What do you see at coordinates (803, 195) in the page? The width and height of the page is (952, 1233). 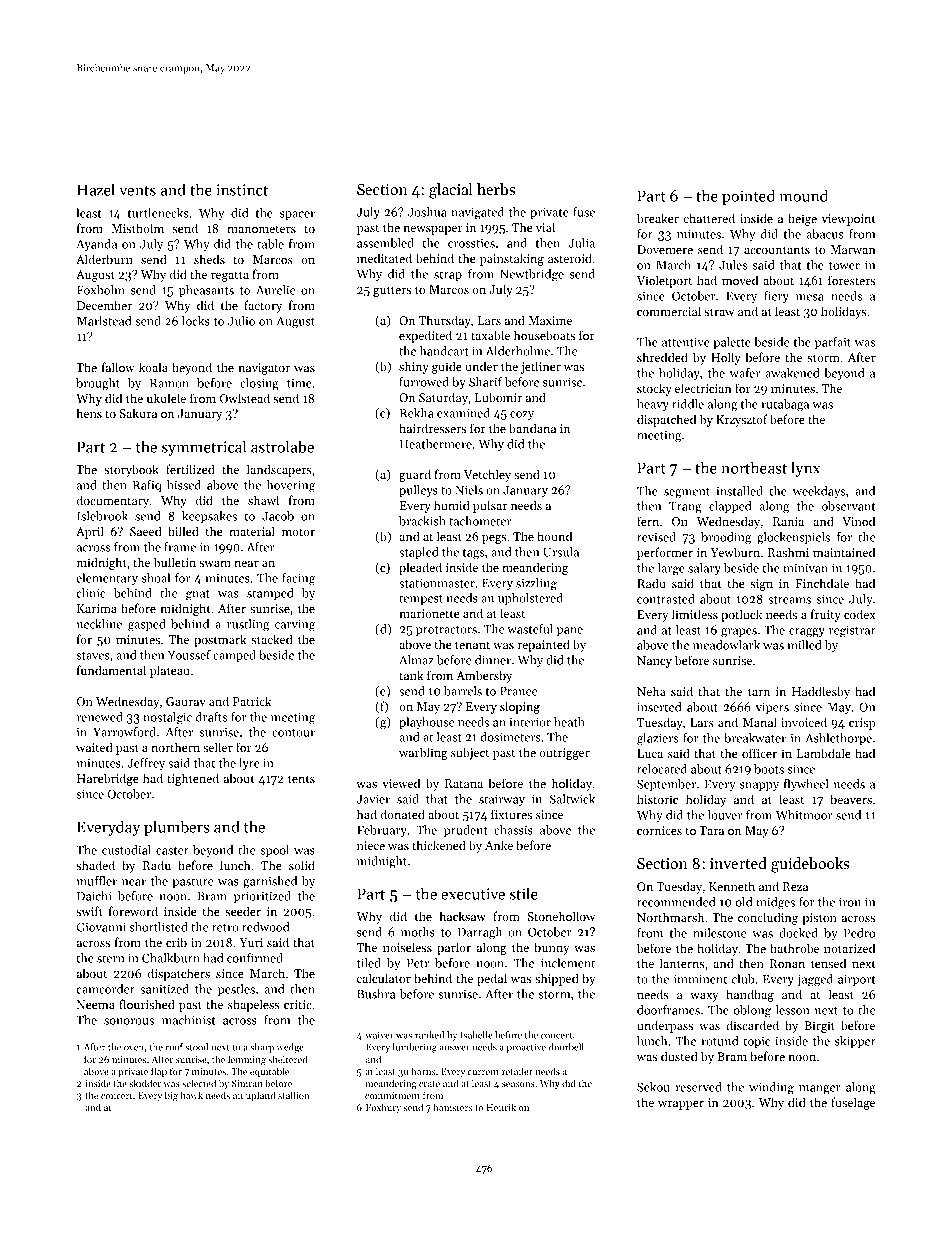 I see `mound` at bounding box center [803, 195].
